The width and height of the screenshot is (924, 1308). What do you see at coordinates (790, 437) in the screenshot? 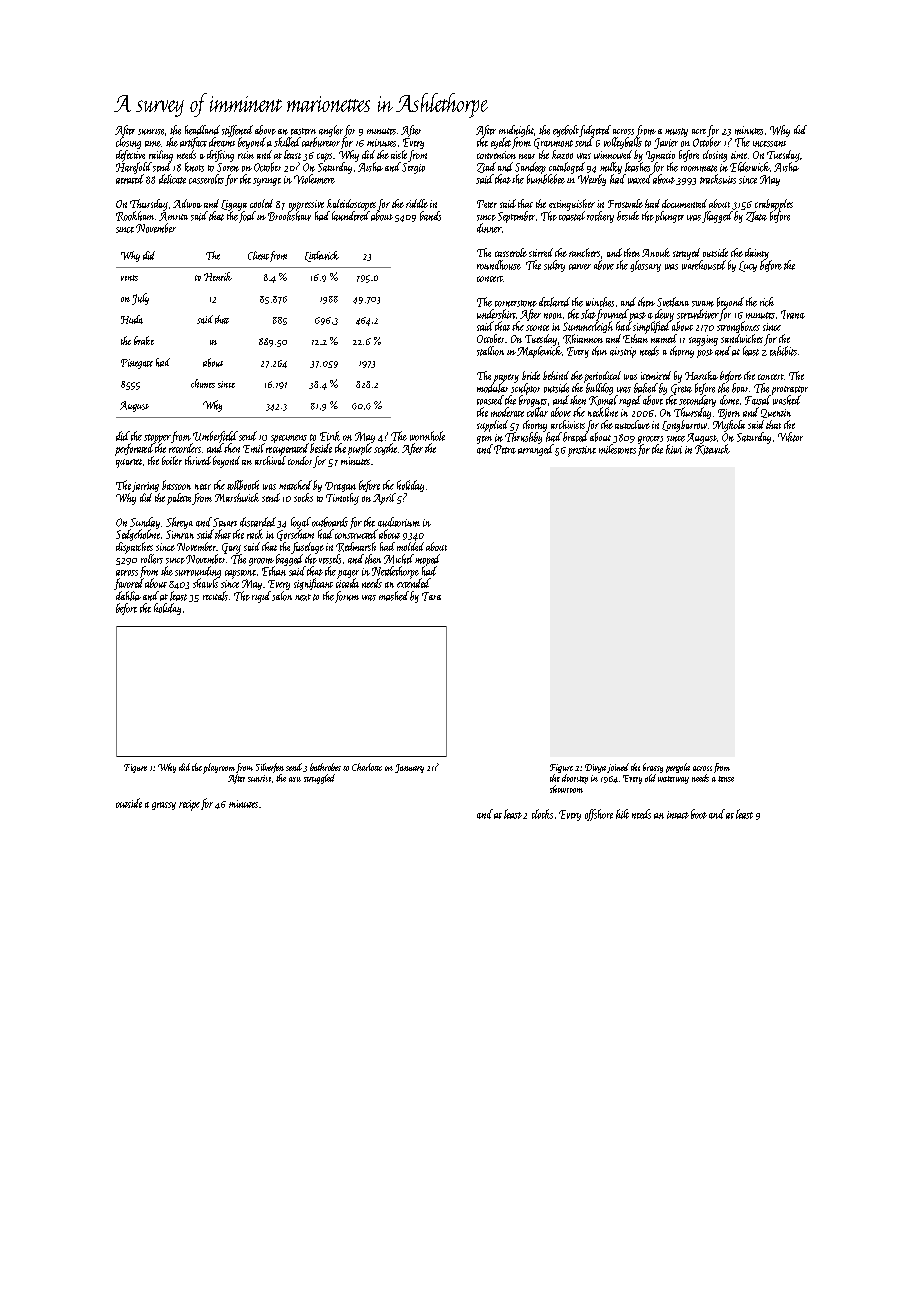
I see `Viktor` at bounding box center [790, 437].
